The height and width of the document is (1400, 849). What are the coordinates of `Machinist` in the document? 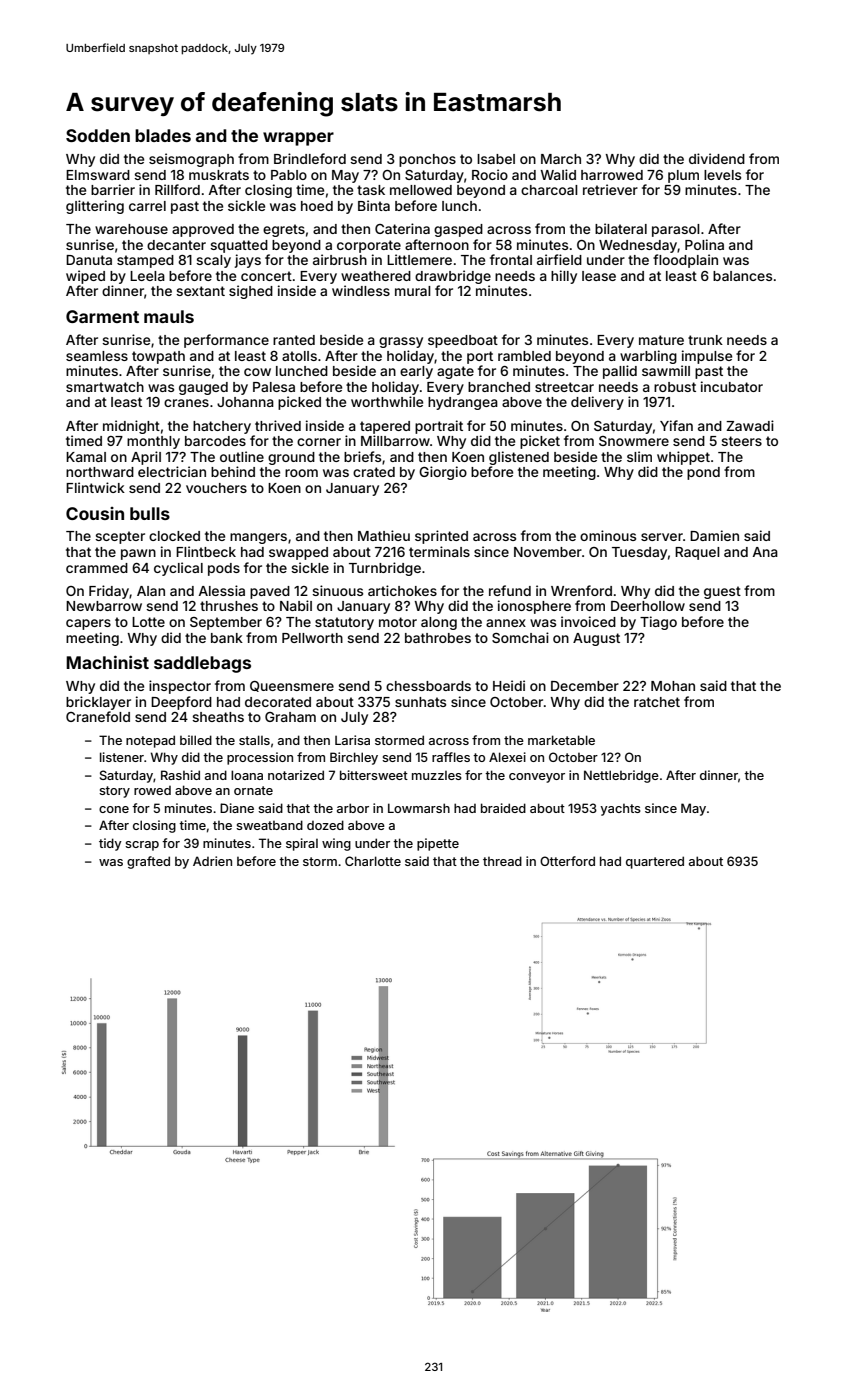 It's located at (107, 662).
